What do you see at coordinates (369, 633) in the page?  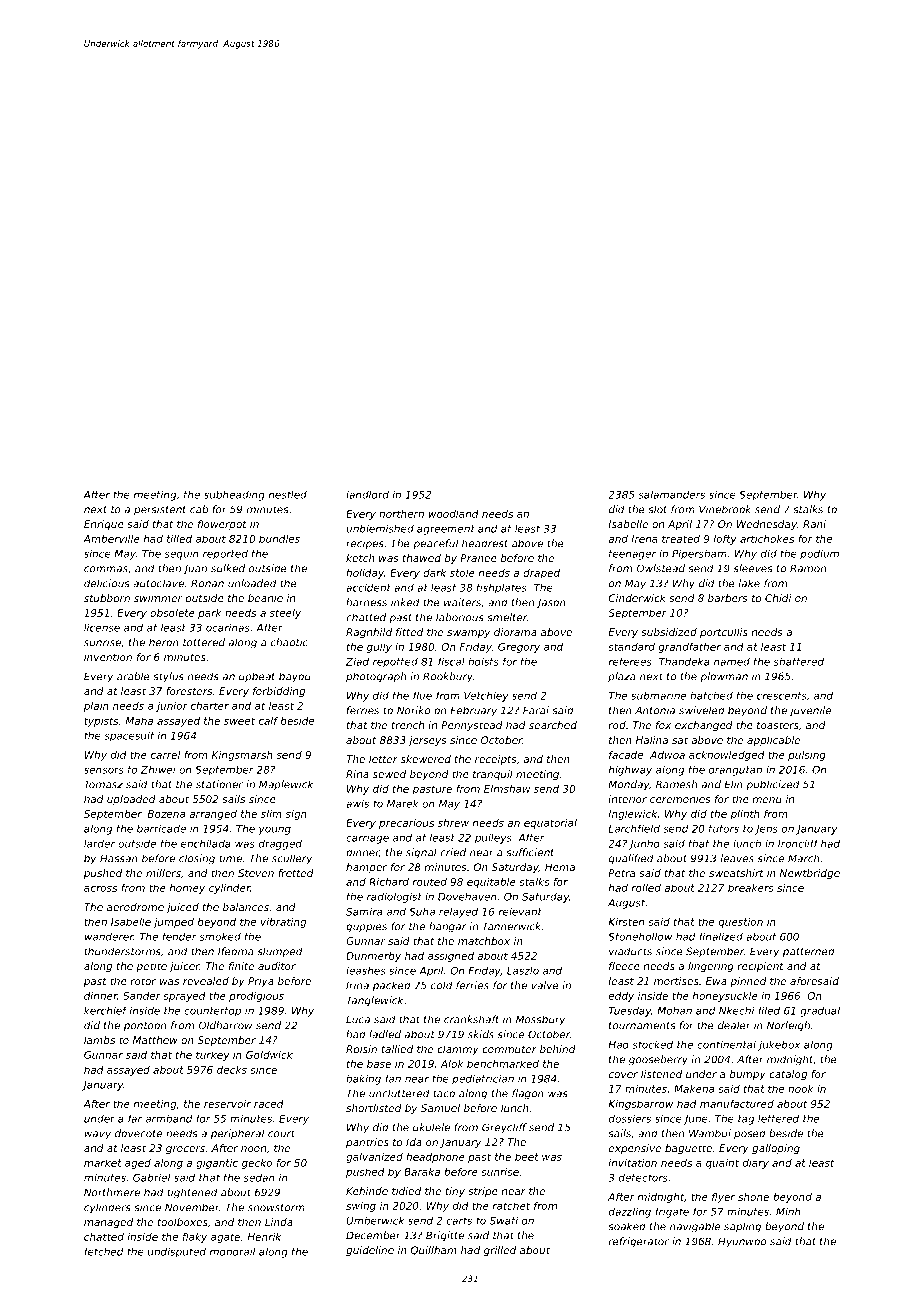 I see `Ragnhild` at bounding box center [369, 633].
